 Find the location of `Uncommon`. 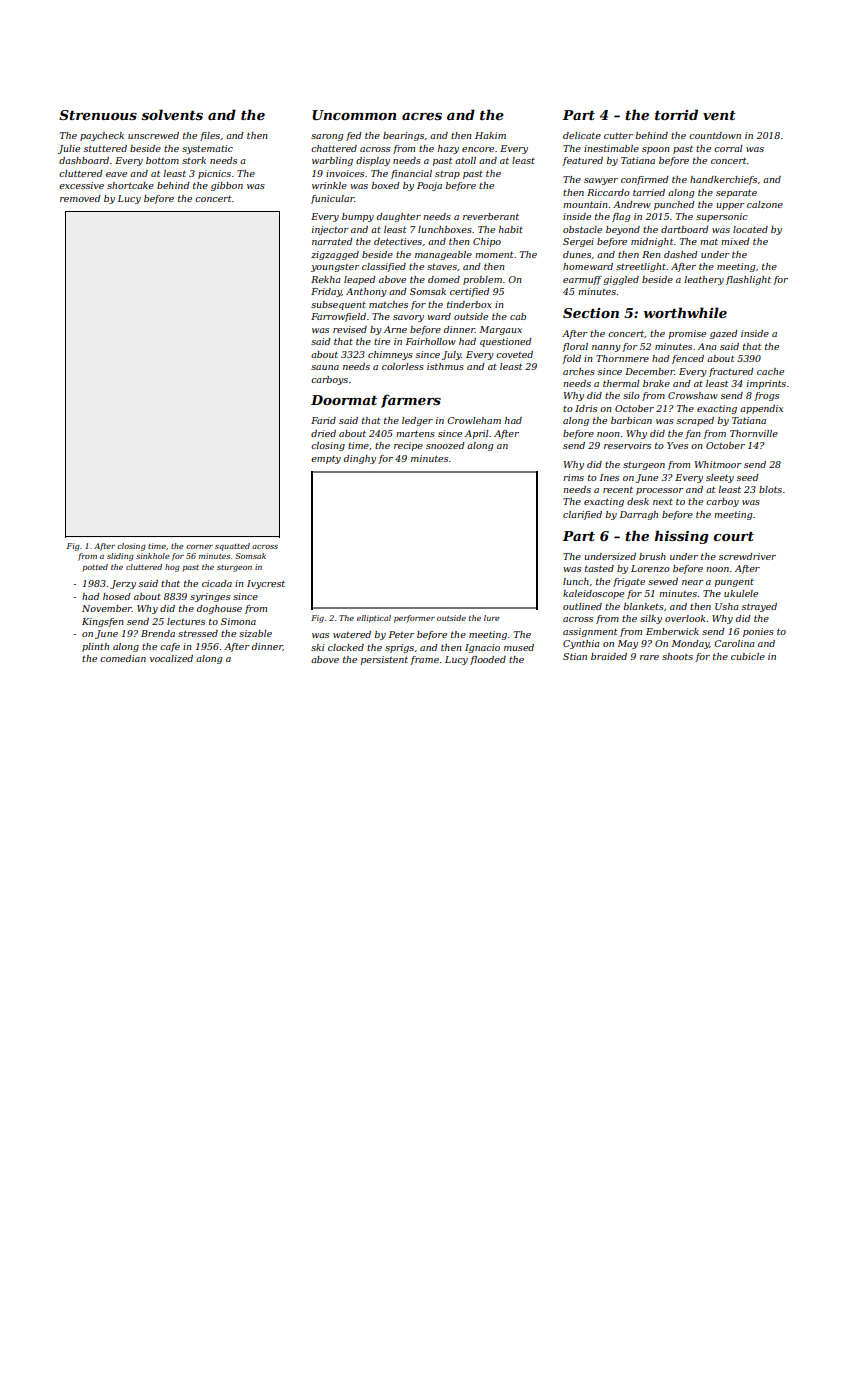

Uncommon is located at coordinates (354, 115).
